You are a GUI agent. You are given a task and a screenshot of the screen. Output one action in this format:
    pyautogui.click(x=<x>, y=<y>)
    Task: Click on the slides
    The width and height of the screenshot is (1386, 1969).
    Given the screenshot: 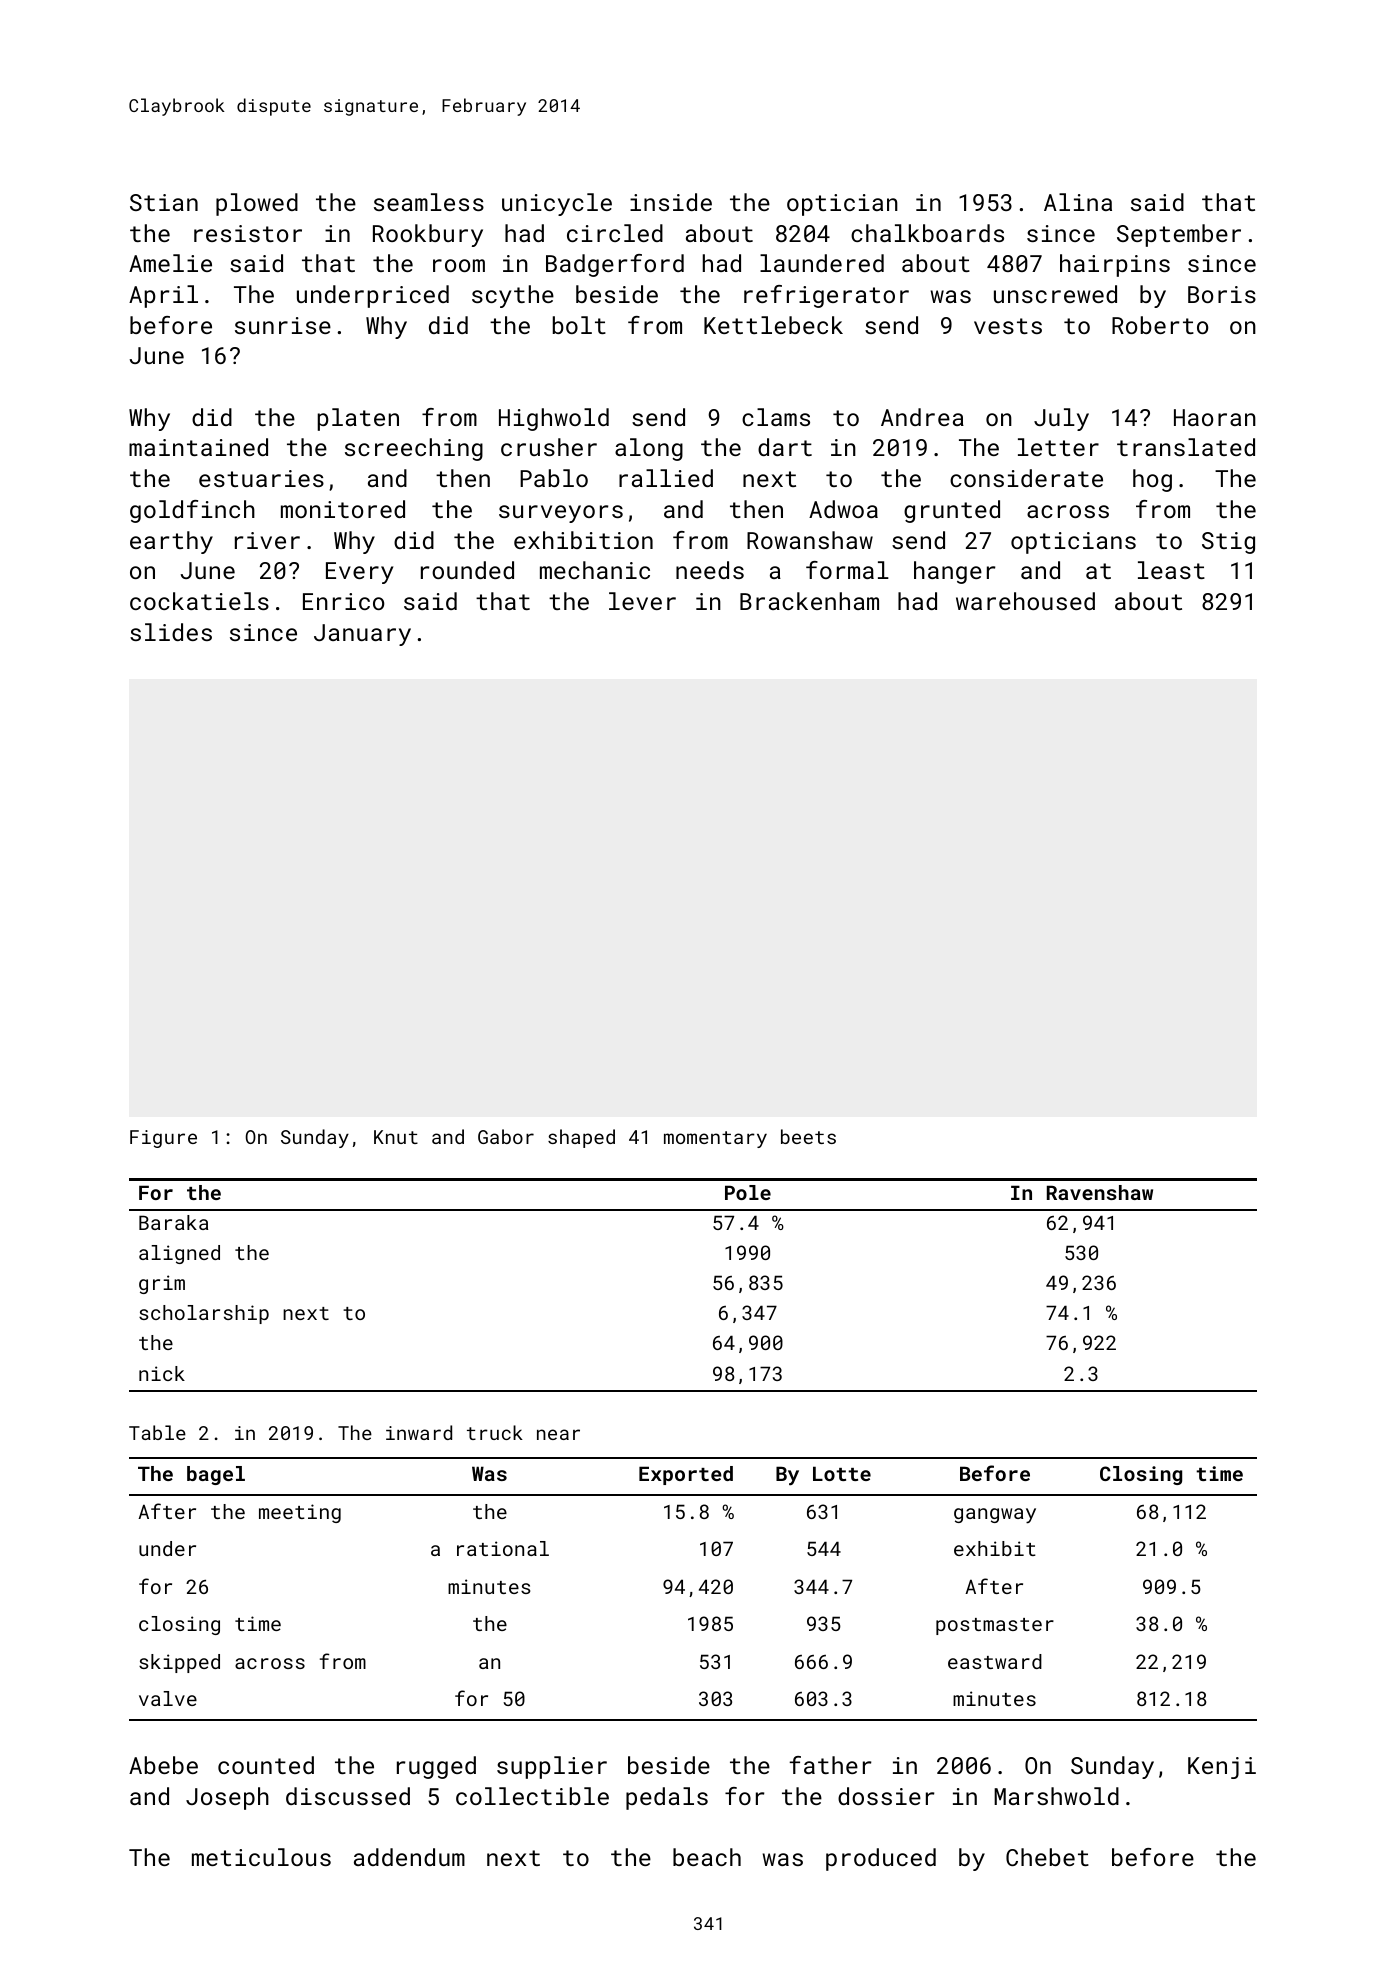 What is the action you would take?
    pyautogui.click(x=171, y=632)
